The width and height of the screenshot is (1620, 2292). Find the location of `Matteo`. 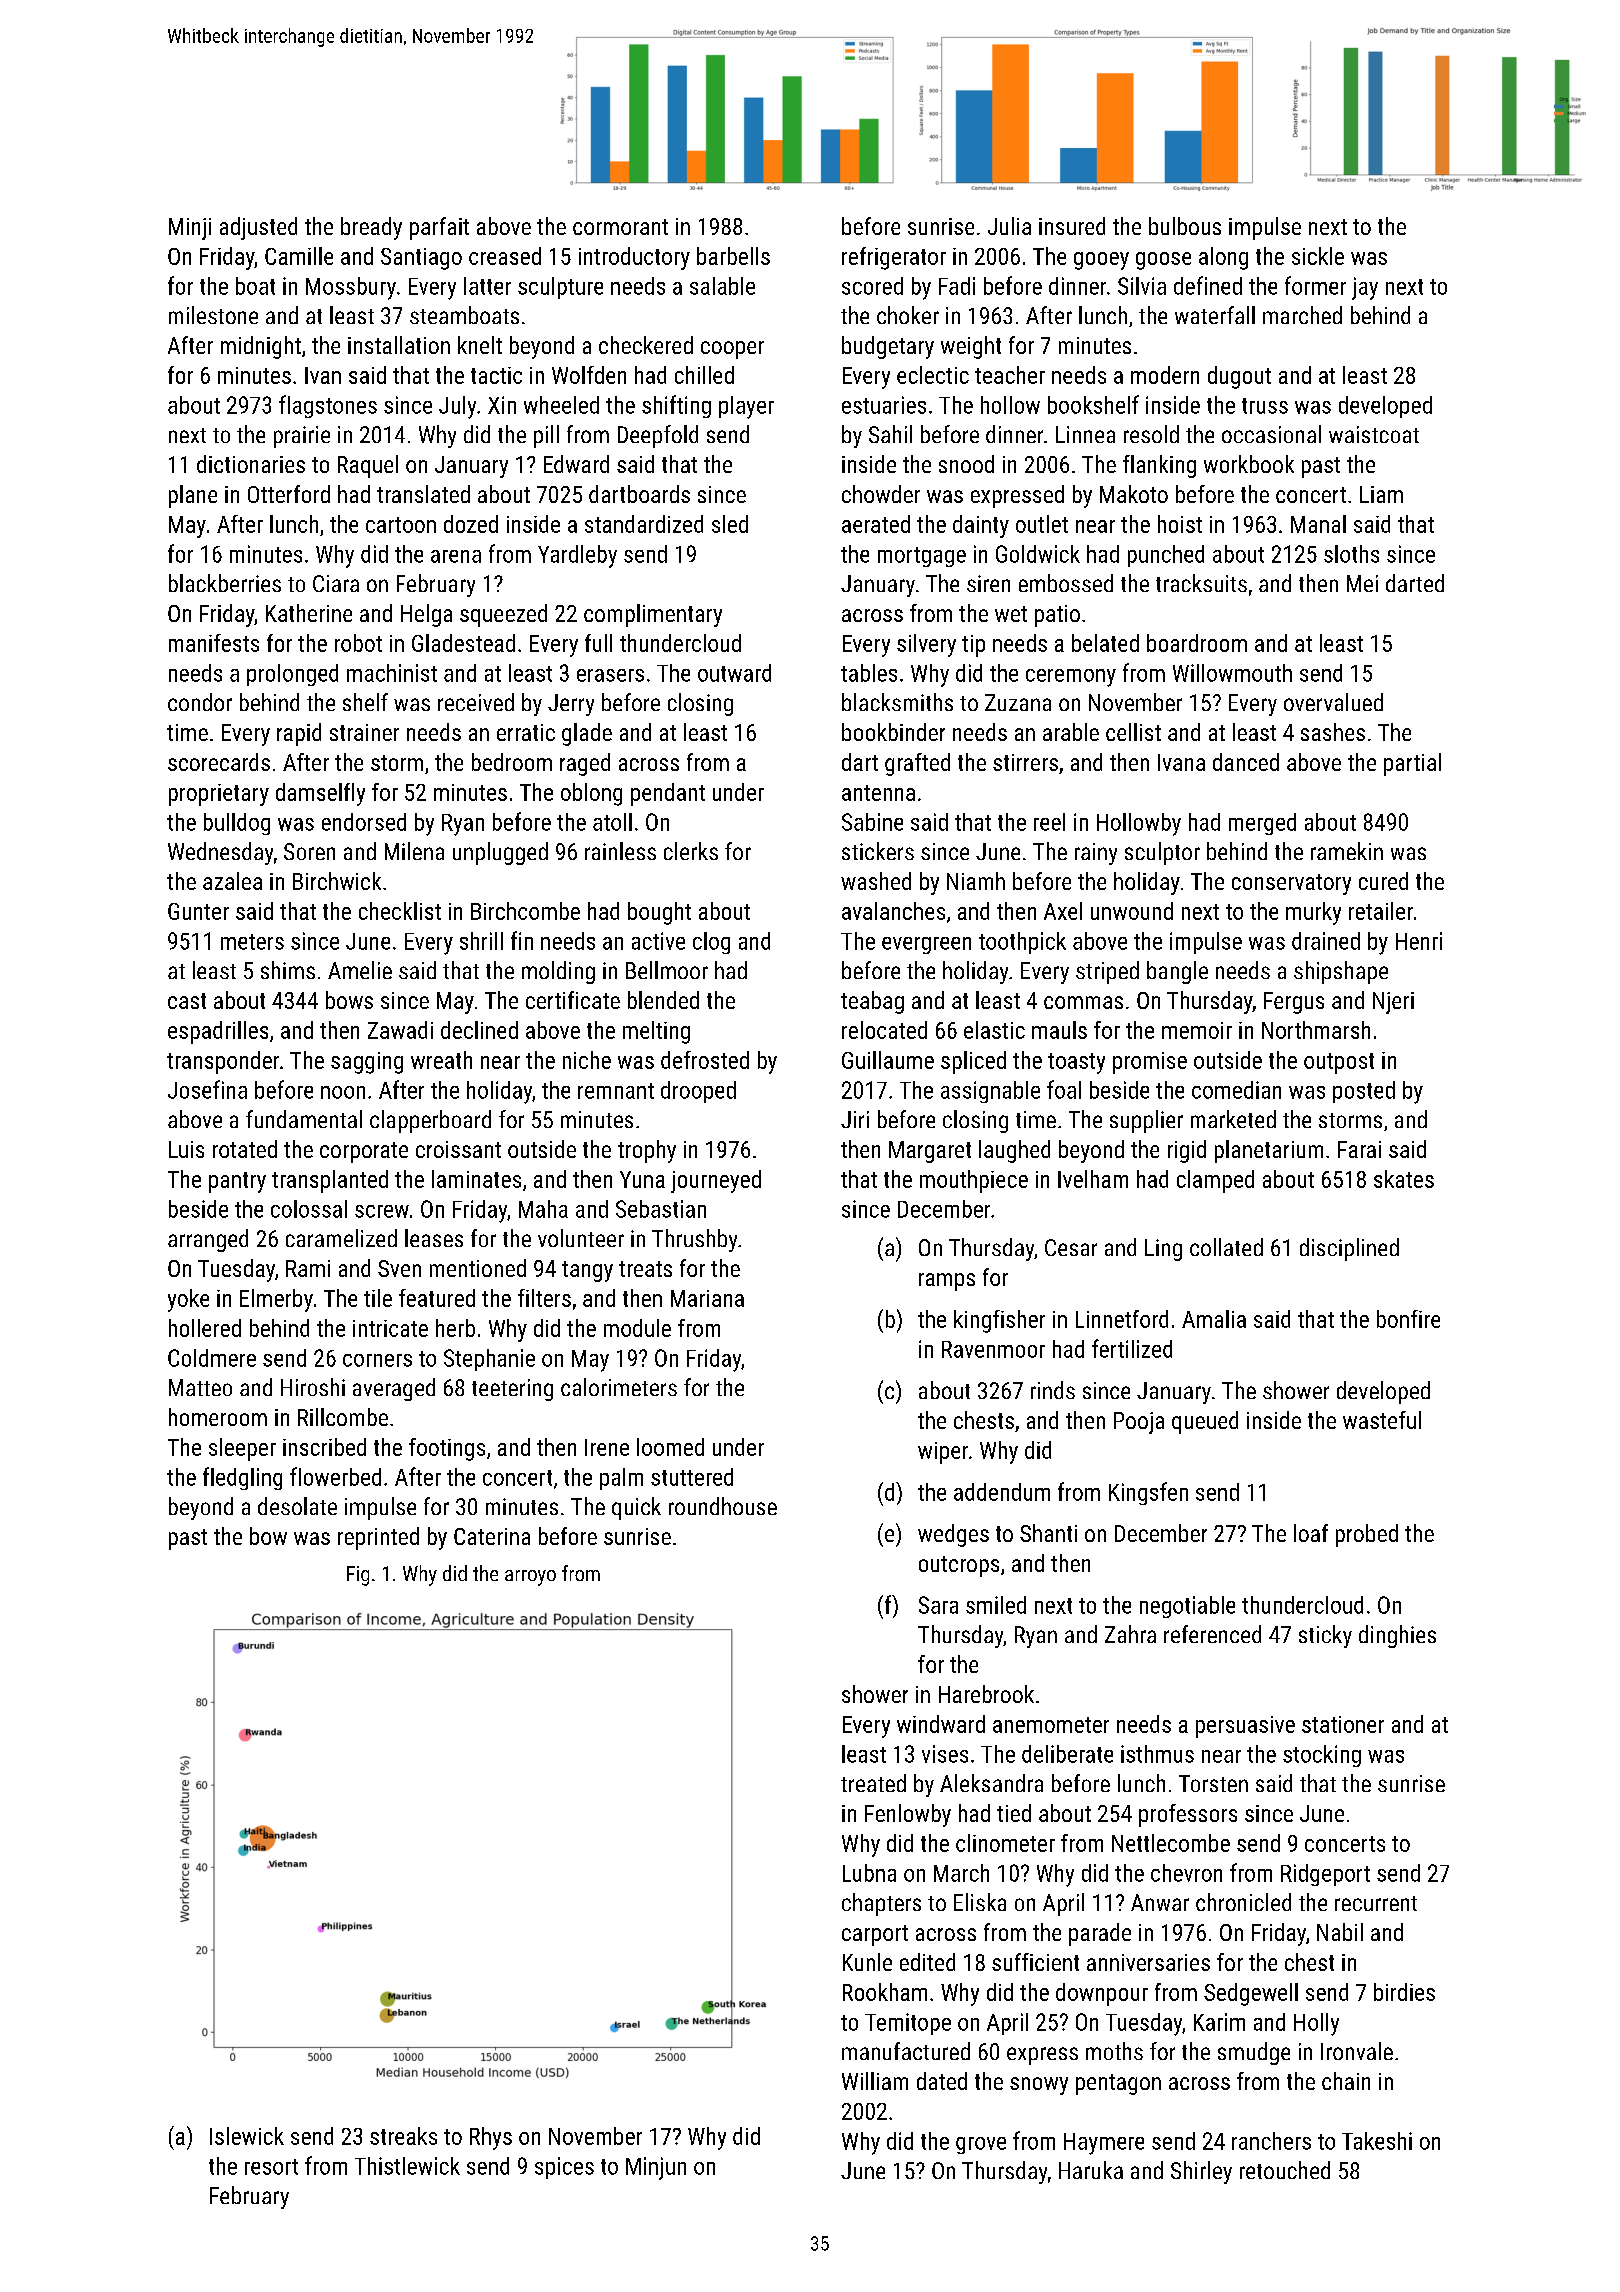

Matteo is located at coordinates (200, 1387).
